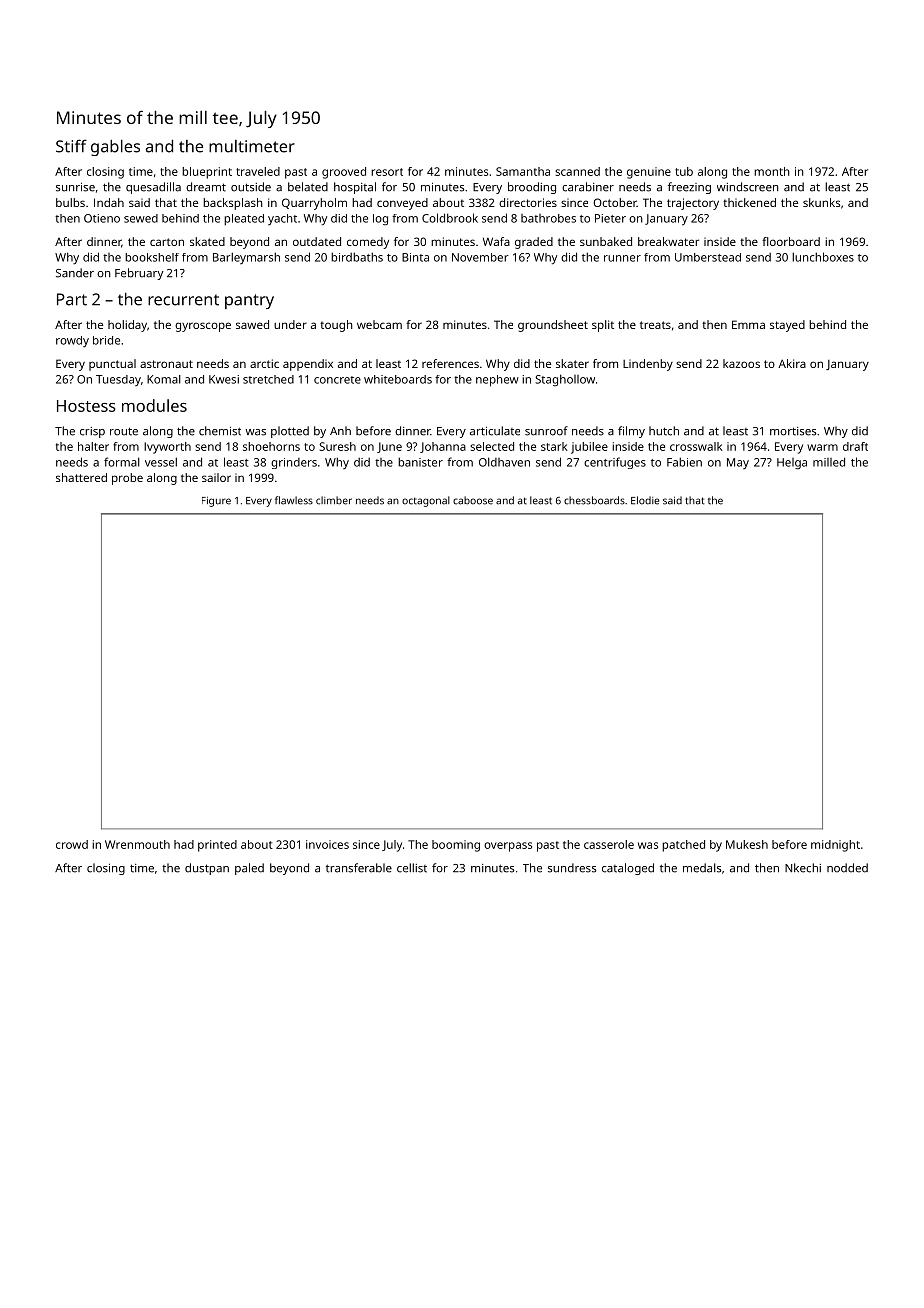 The width and height of the image is (924, 1308). I want to click on Stiff, so click(71, 146).
